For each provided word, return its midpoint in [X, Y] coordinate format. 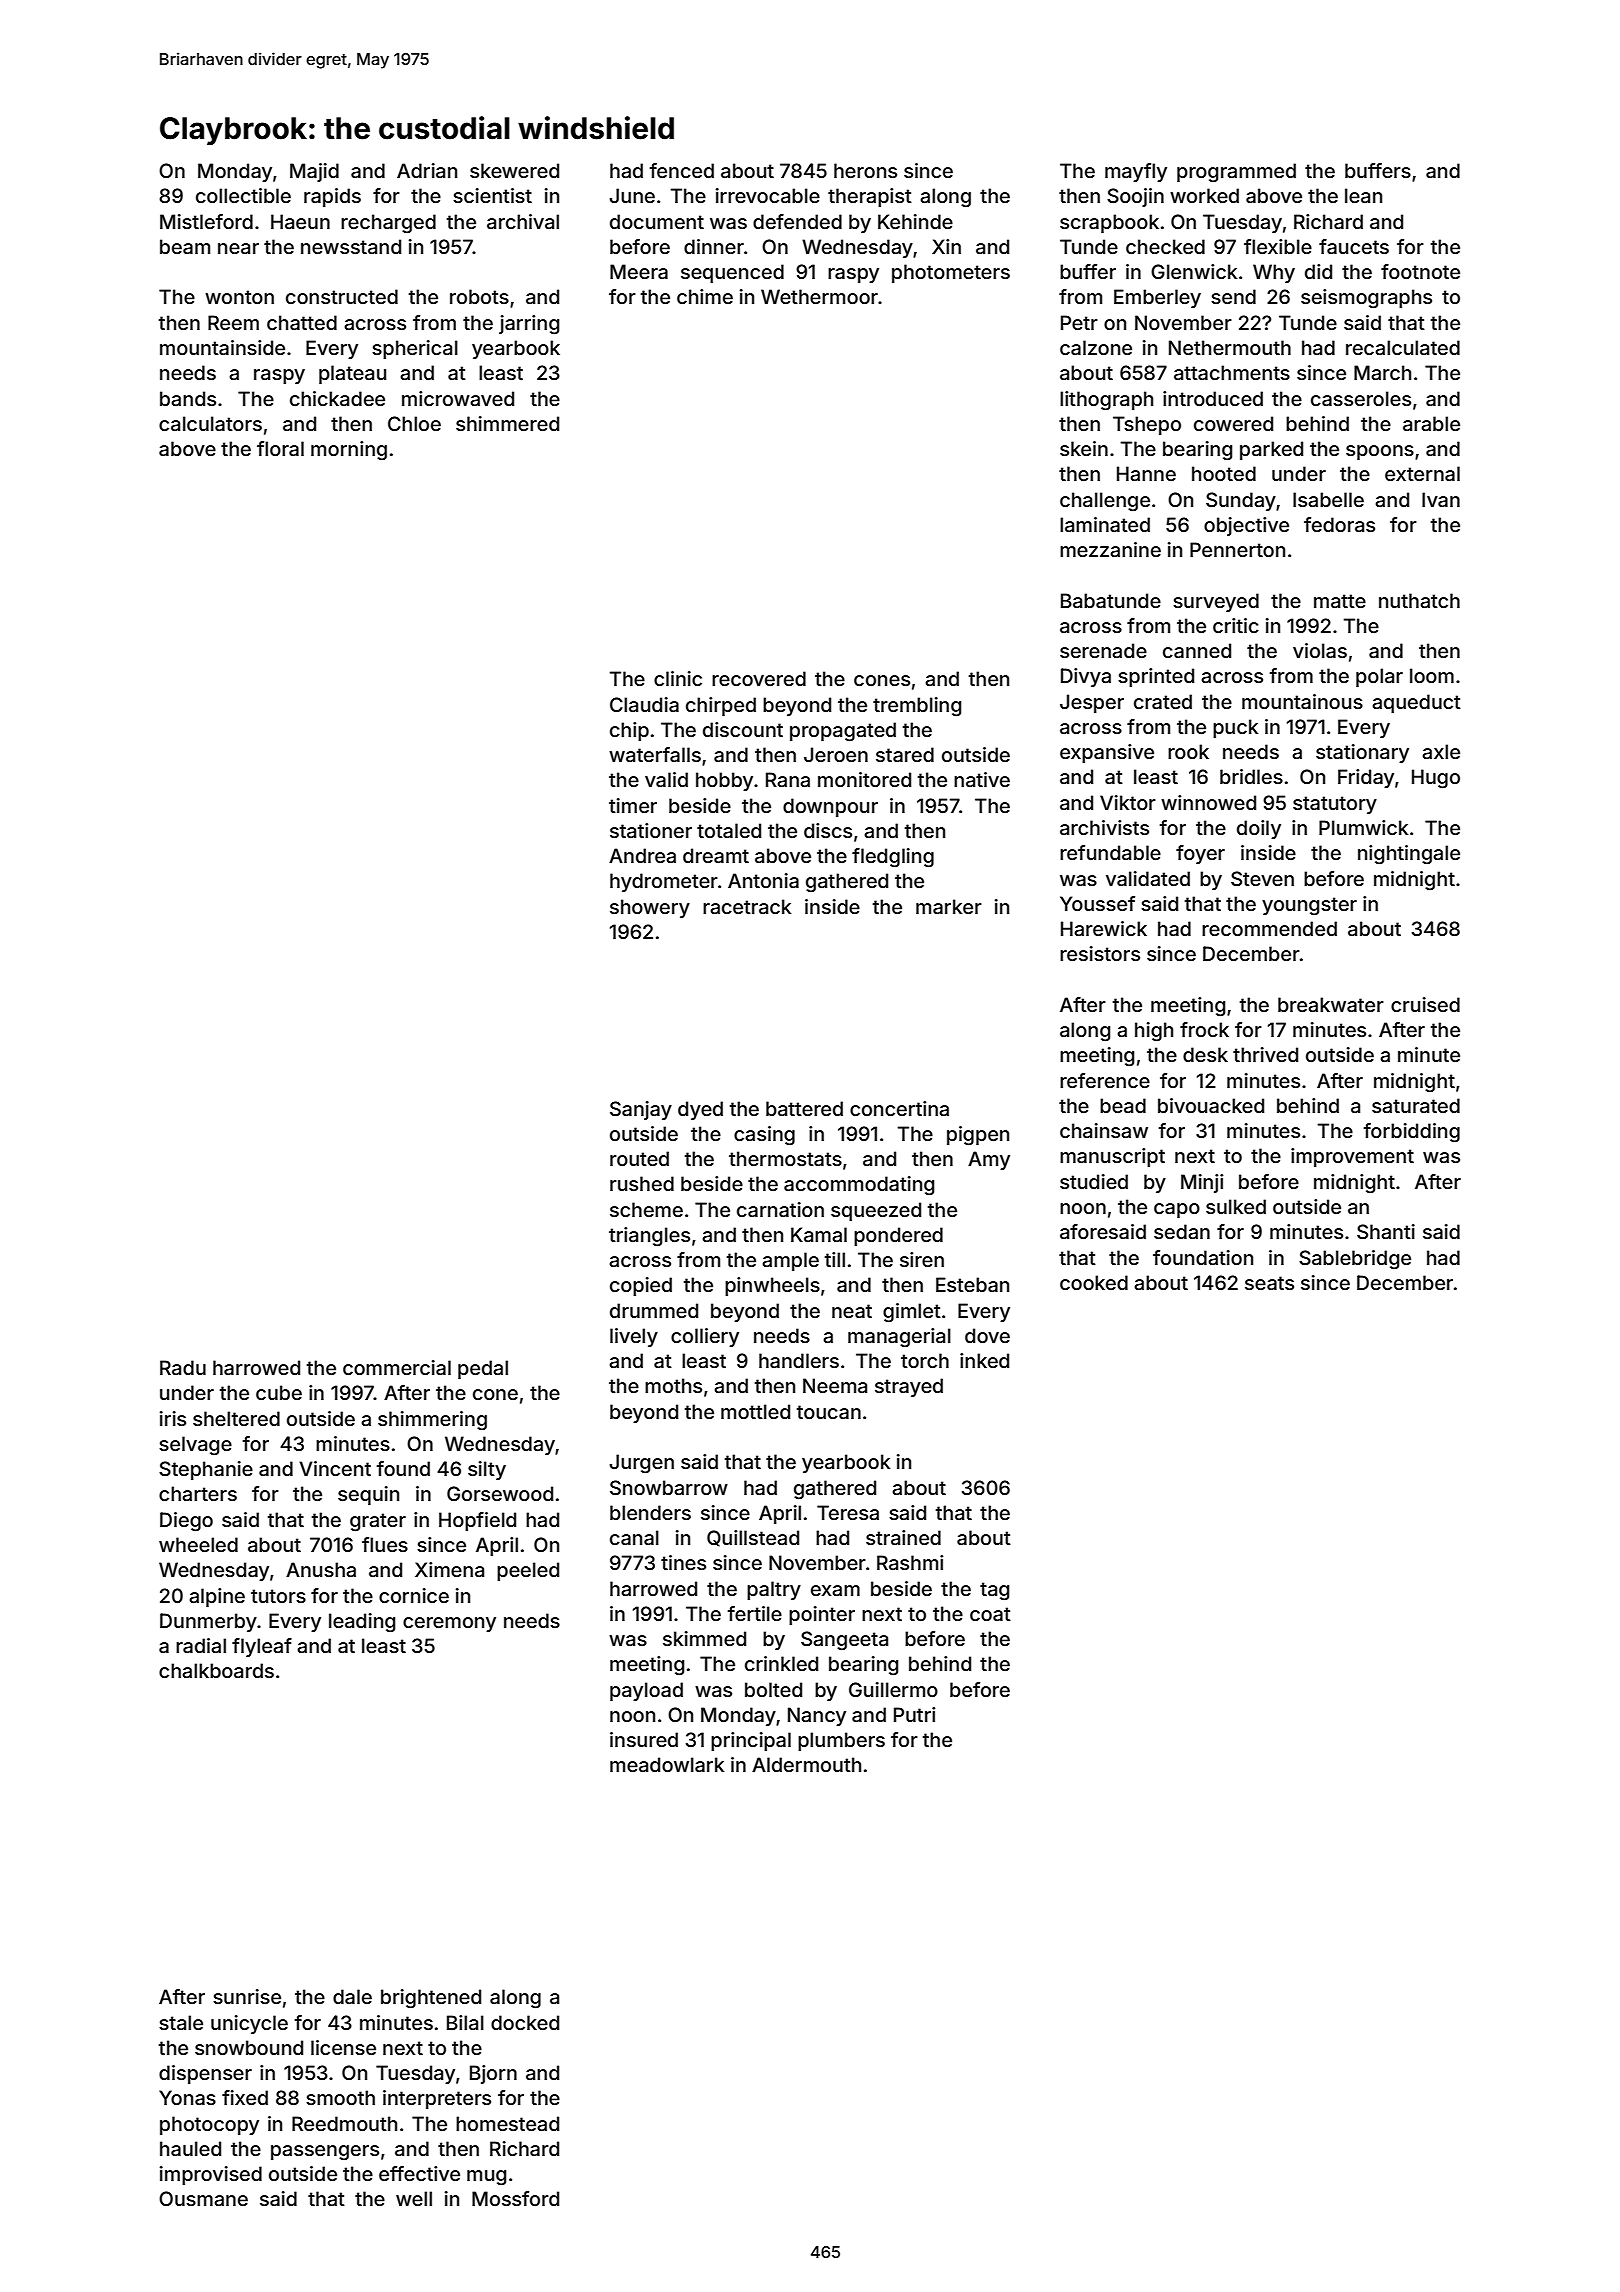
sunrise [247, 1996]
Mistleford [206, 221]
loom [1432, 675]
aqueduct [1416, 703]
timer [633, 805]
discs [828, 830]
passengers [325, 2153]
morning [349, 451]
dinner [714, 246]
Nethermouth [1230, 347]
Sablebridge [1355, 1260]
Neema [835, 1385]
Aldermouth [806, 1764]
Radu [183, 1367]
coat [990, 1614]
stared [905, 754]
